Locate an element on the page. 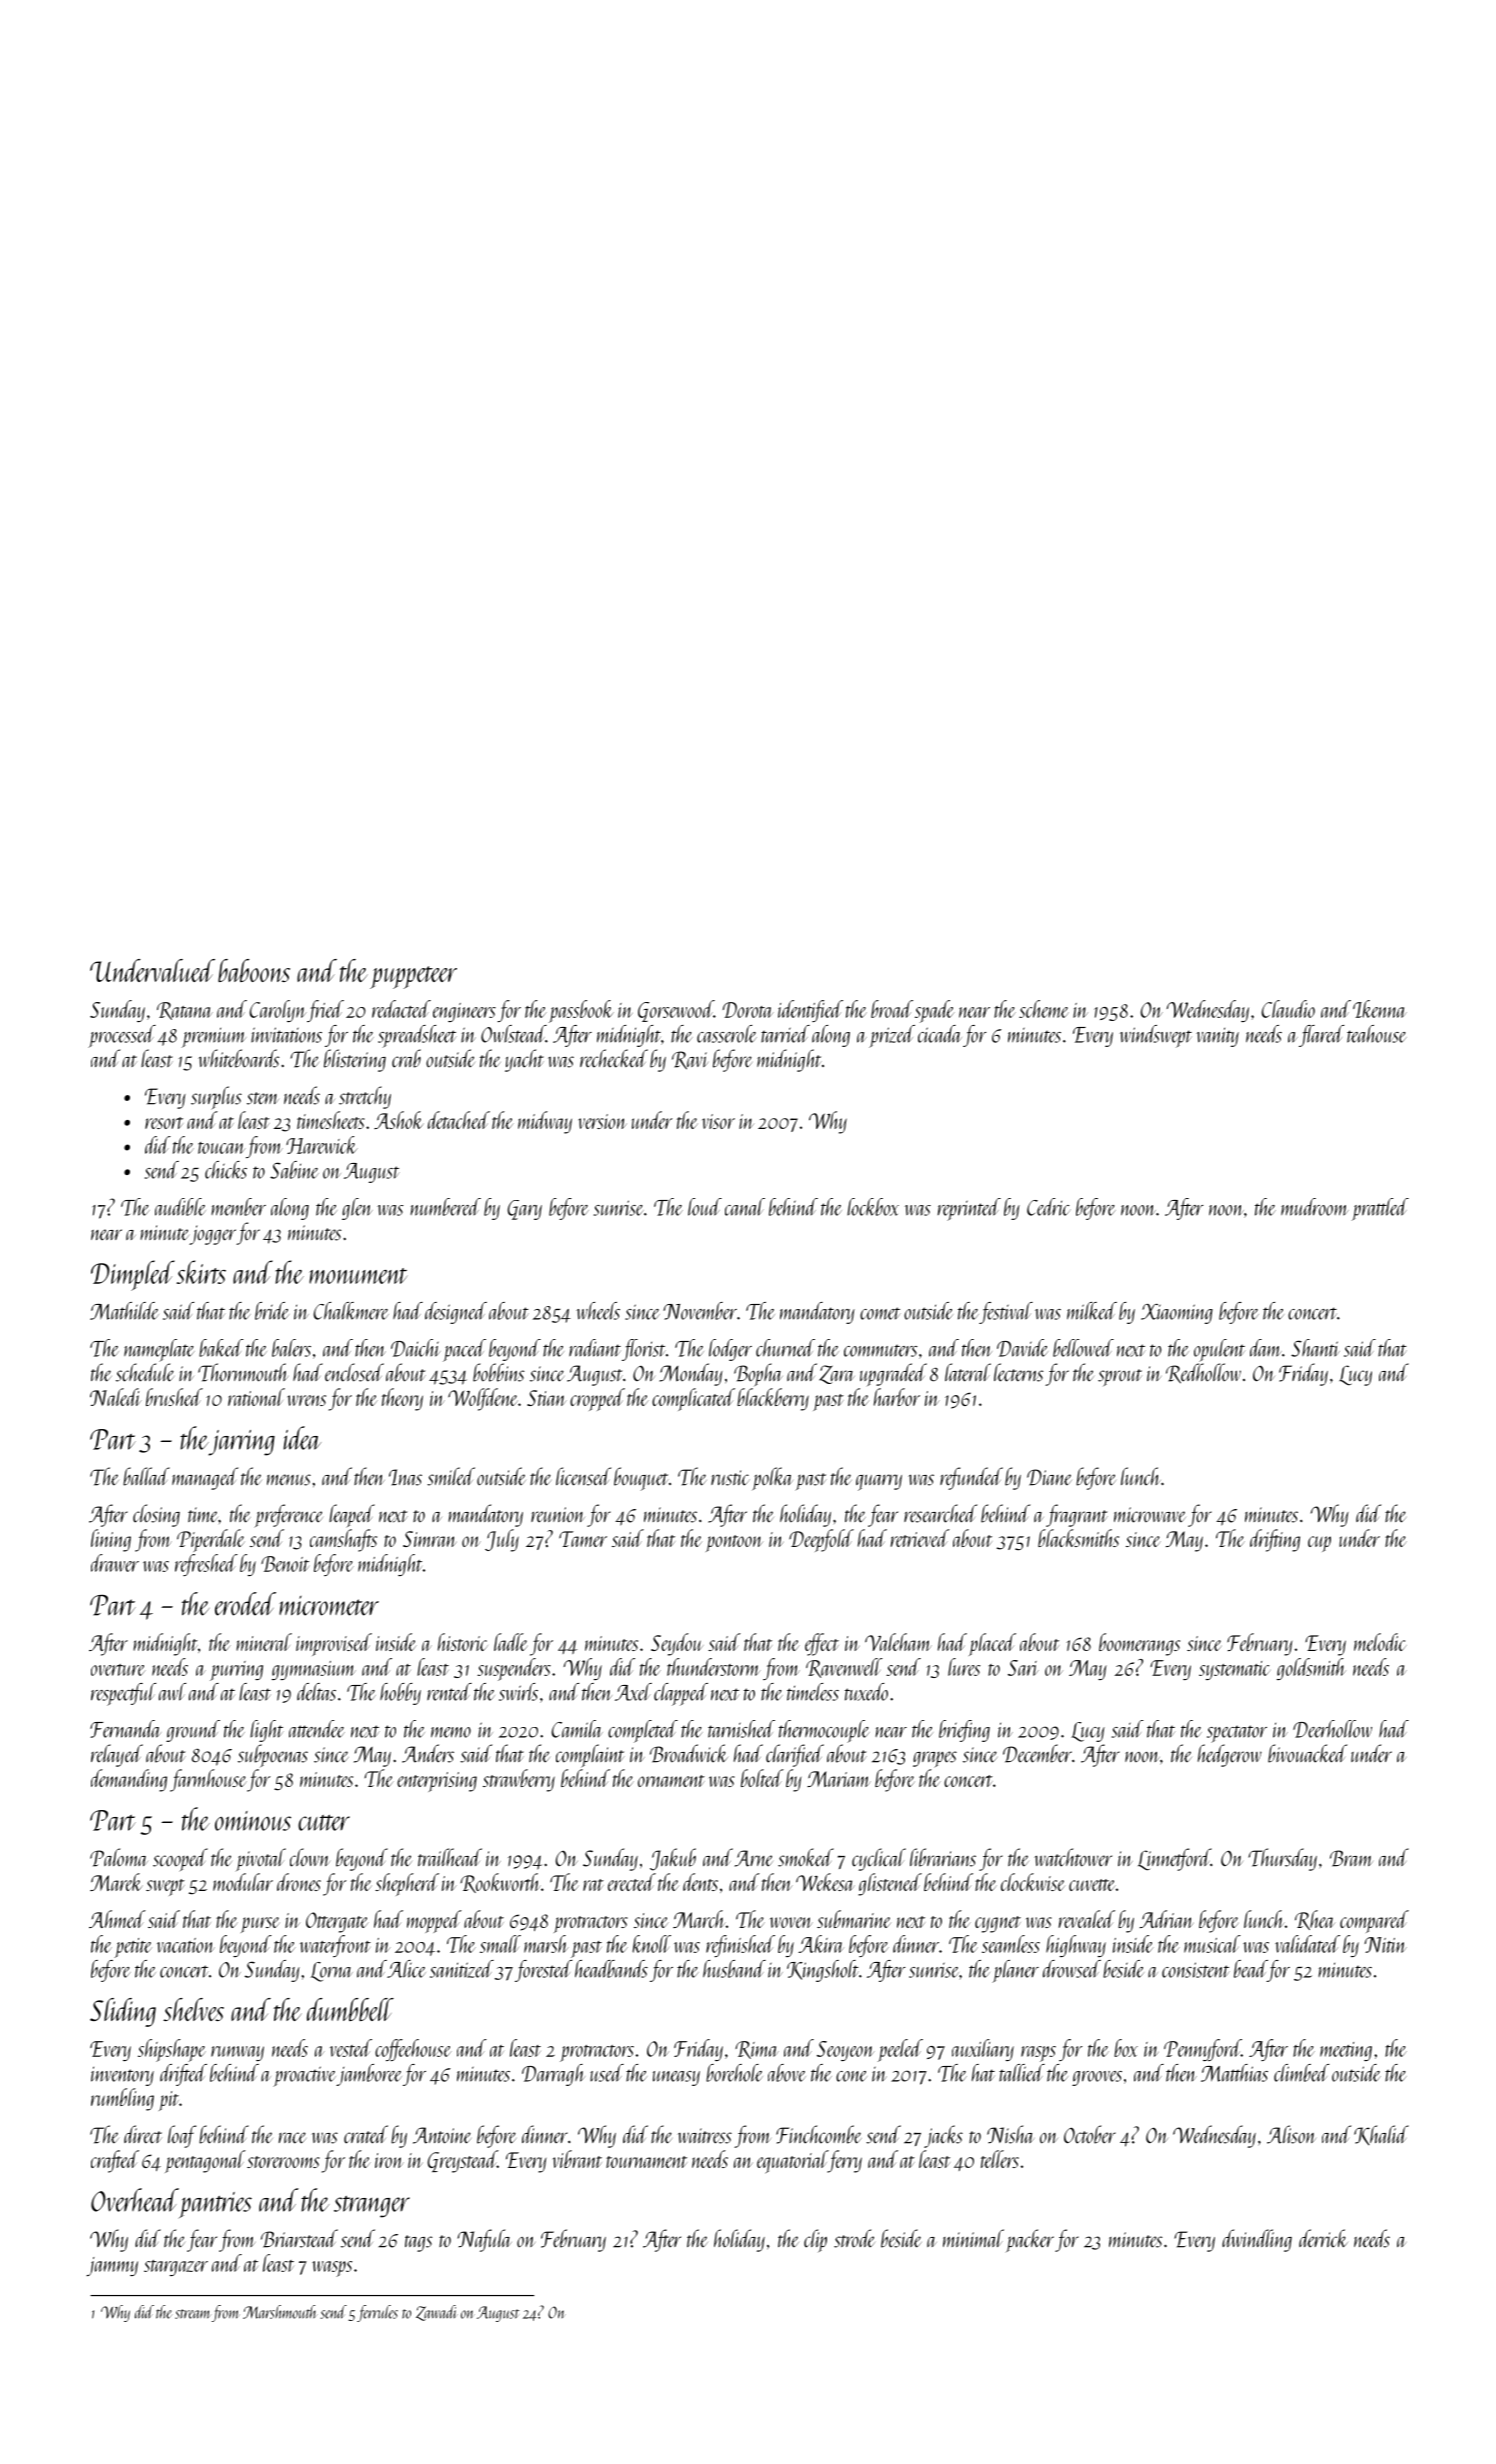  scheme is located at coordinates (1044, 1009).
